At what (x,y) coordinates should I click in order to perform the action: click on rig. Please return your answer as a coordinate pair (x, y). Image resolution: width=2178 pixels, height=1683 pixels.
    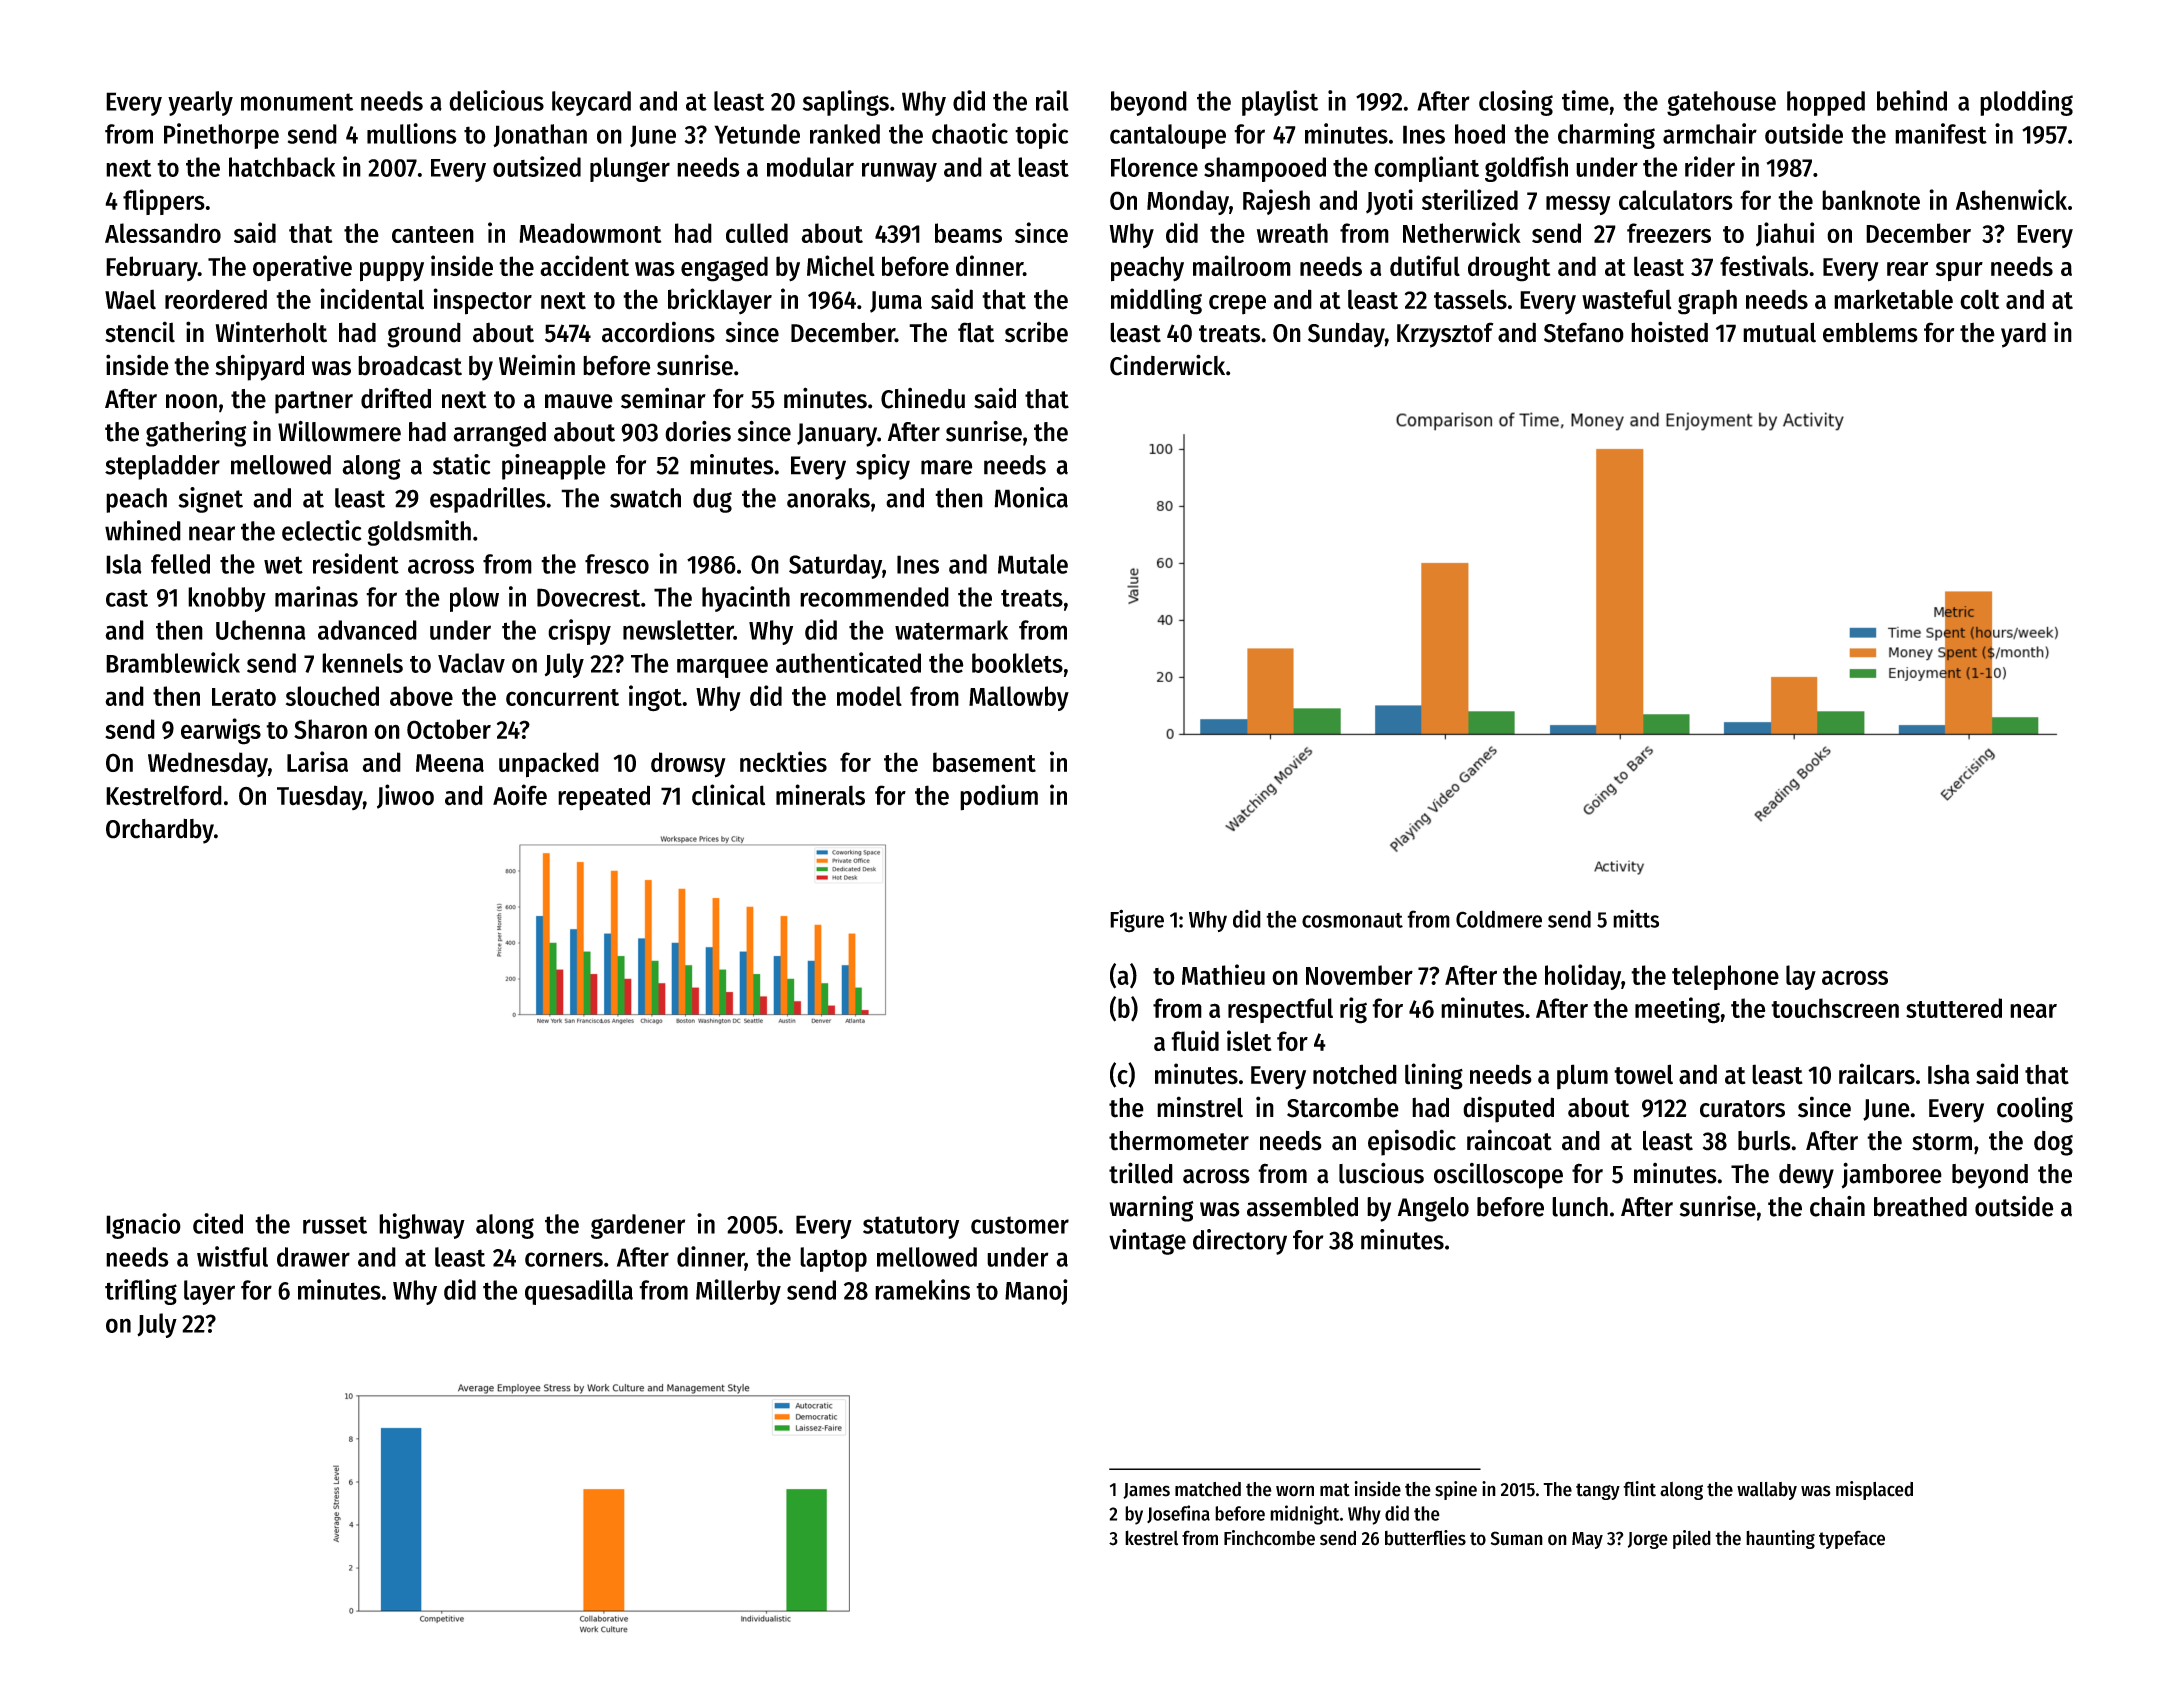
    Looking at the image, I should click on (1353, 1010).
